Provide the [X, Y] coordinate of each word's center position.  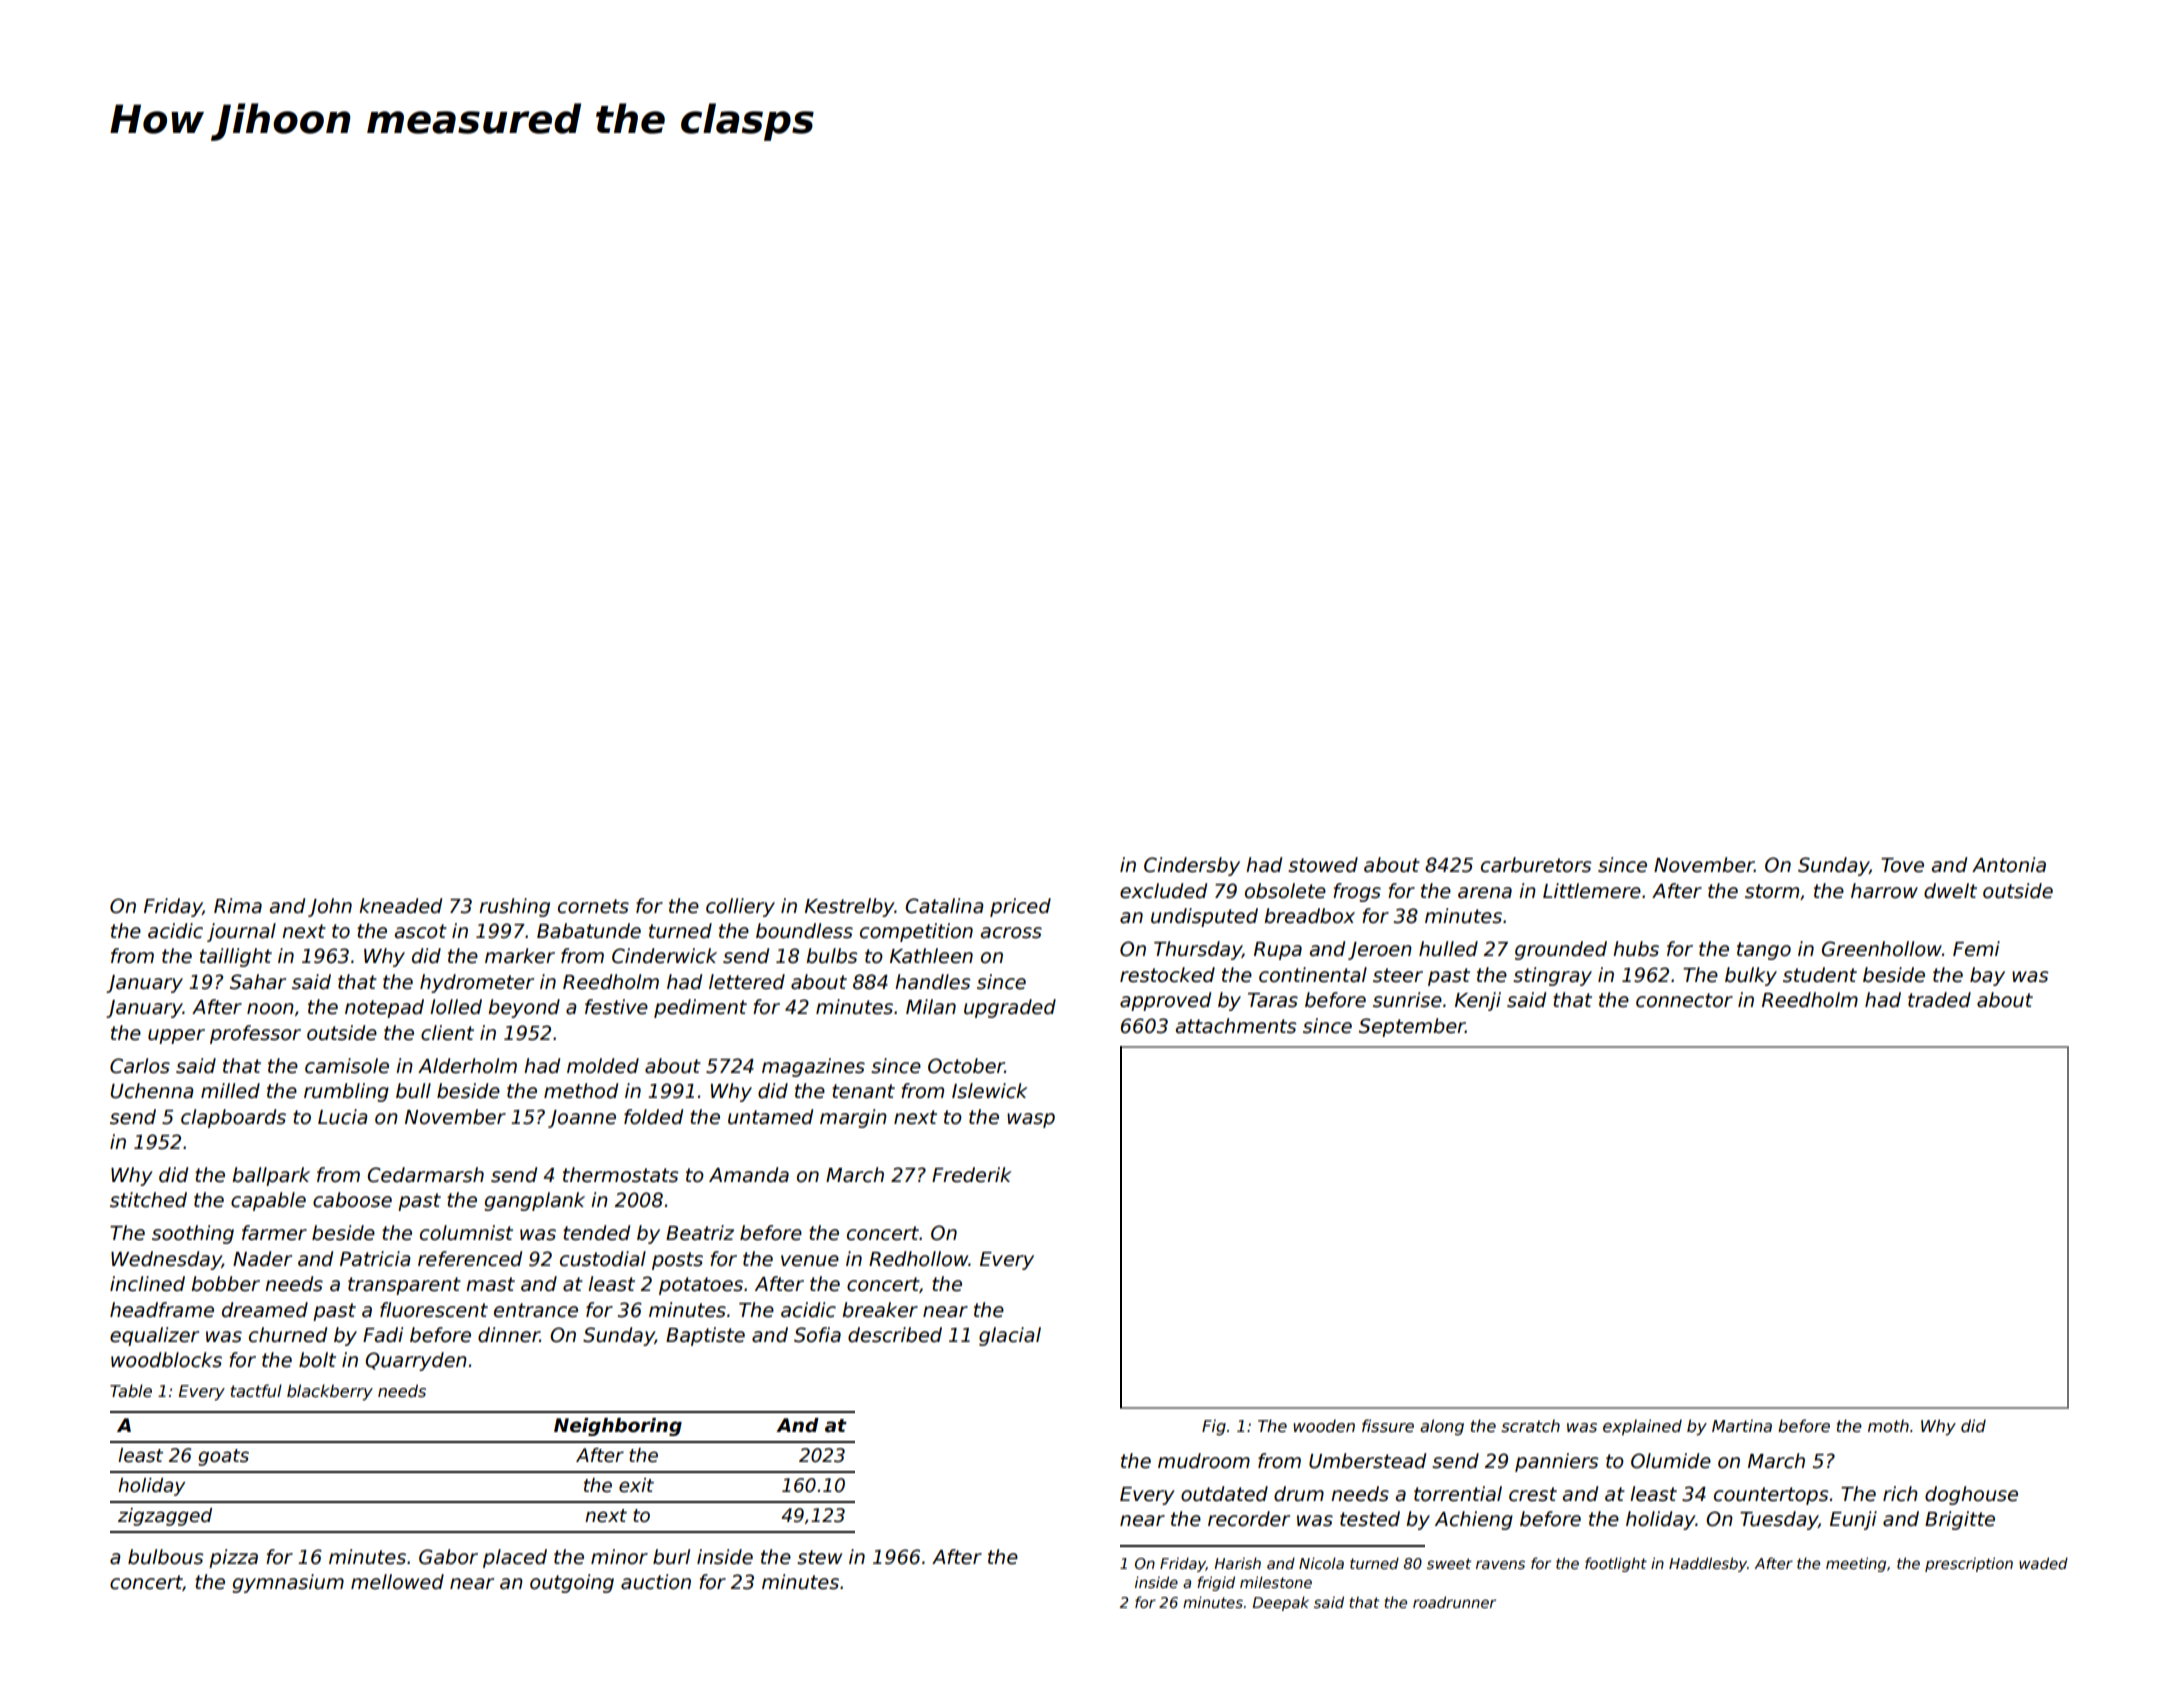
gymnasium [288, 1583]
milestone [1276, 1582]
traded [1939, 1000]
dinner [509, 1335]
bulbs [832, 956]
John [330, 907]
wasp [1031, 1120]
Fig [1214, 1427]
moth [1888, 1425]
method [581, 1091]
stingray [1552, 976]
